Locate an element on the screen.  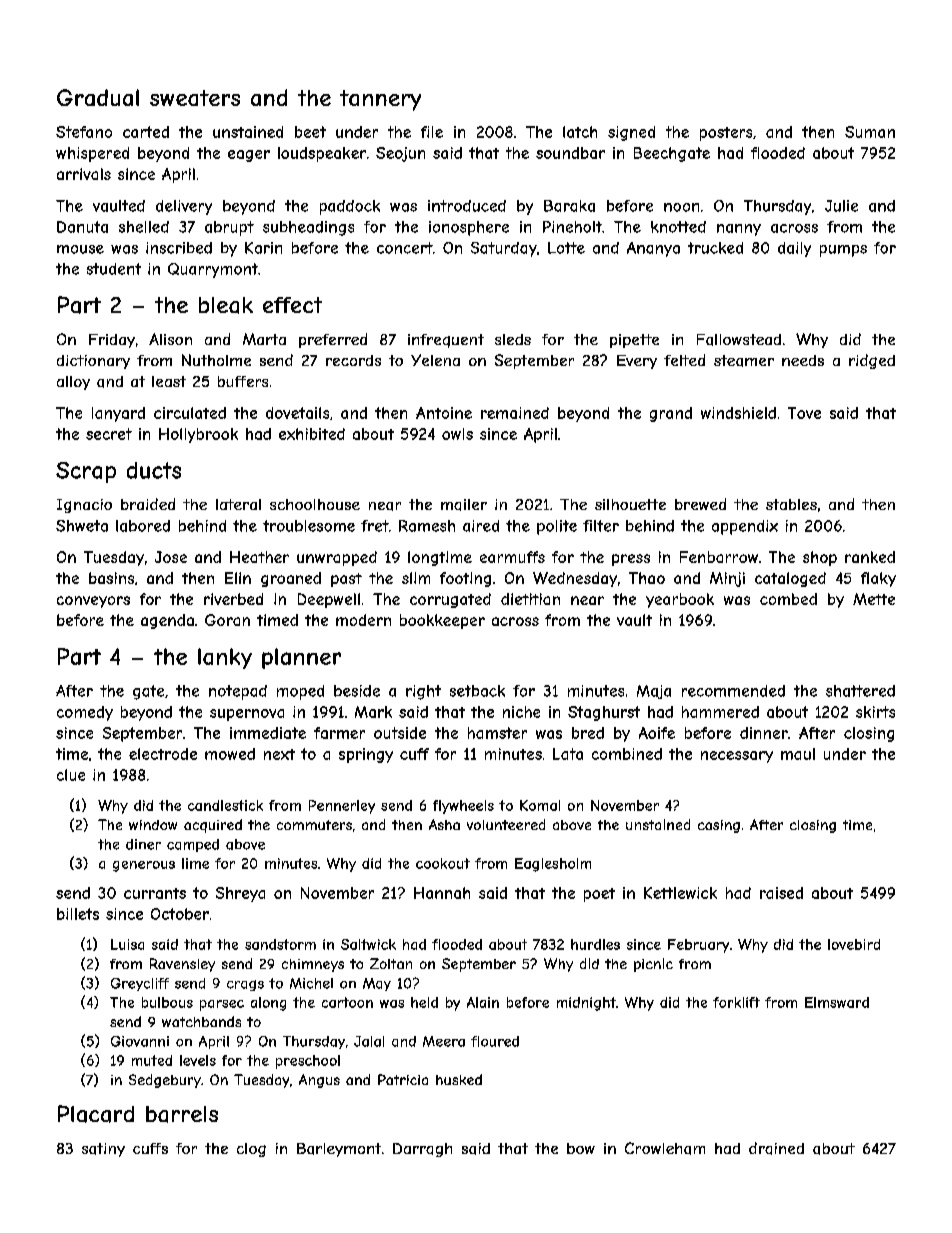
Barleymont is located at coordinates (339, 1150).
